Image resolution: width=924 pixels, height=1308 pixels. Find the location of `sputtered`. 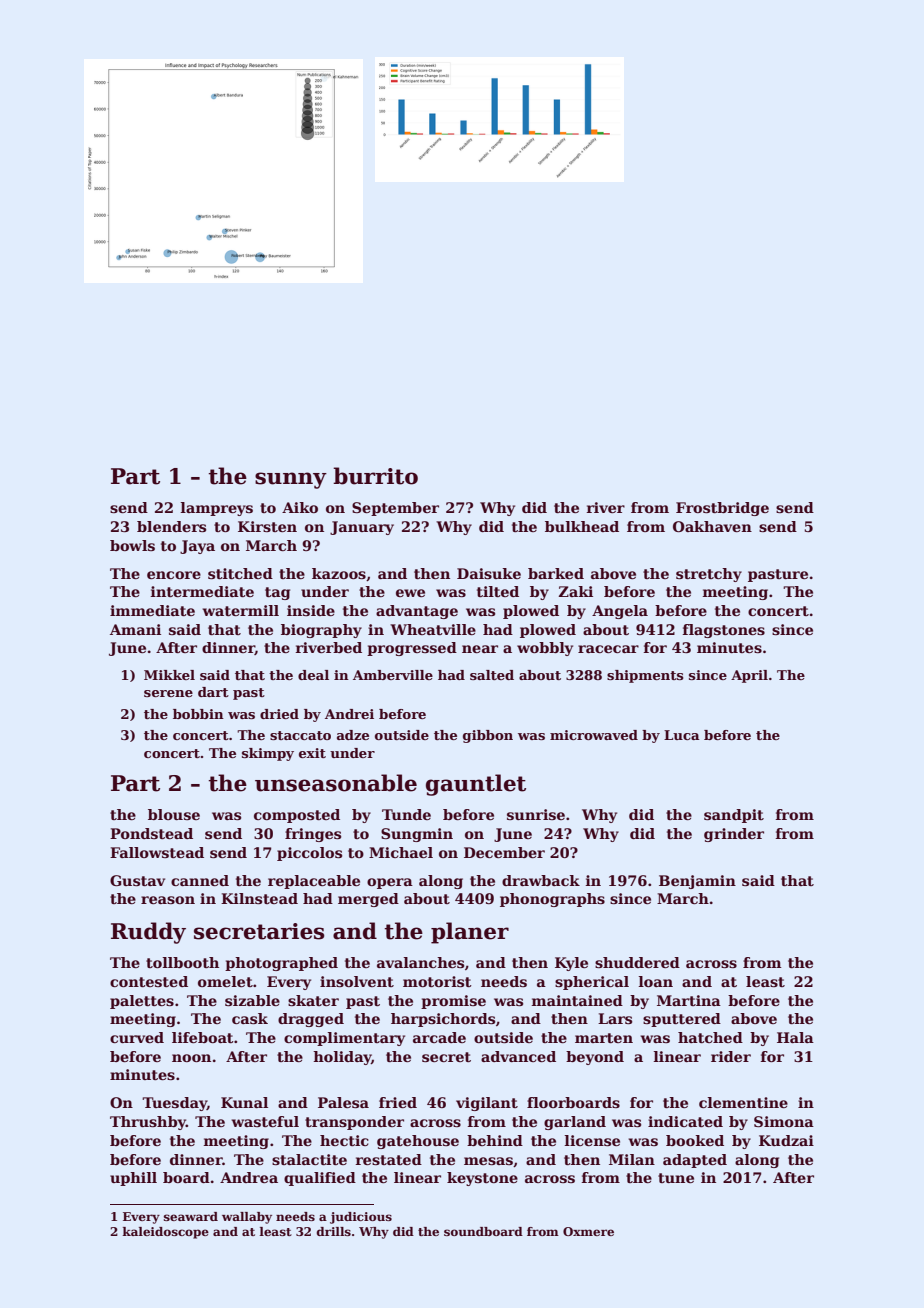

sputtered is located at coordinates (682, 1020).
